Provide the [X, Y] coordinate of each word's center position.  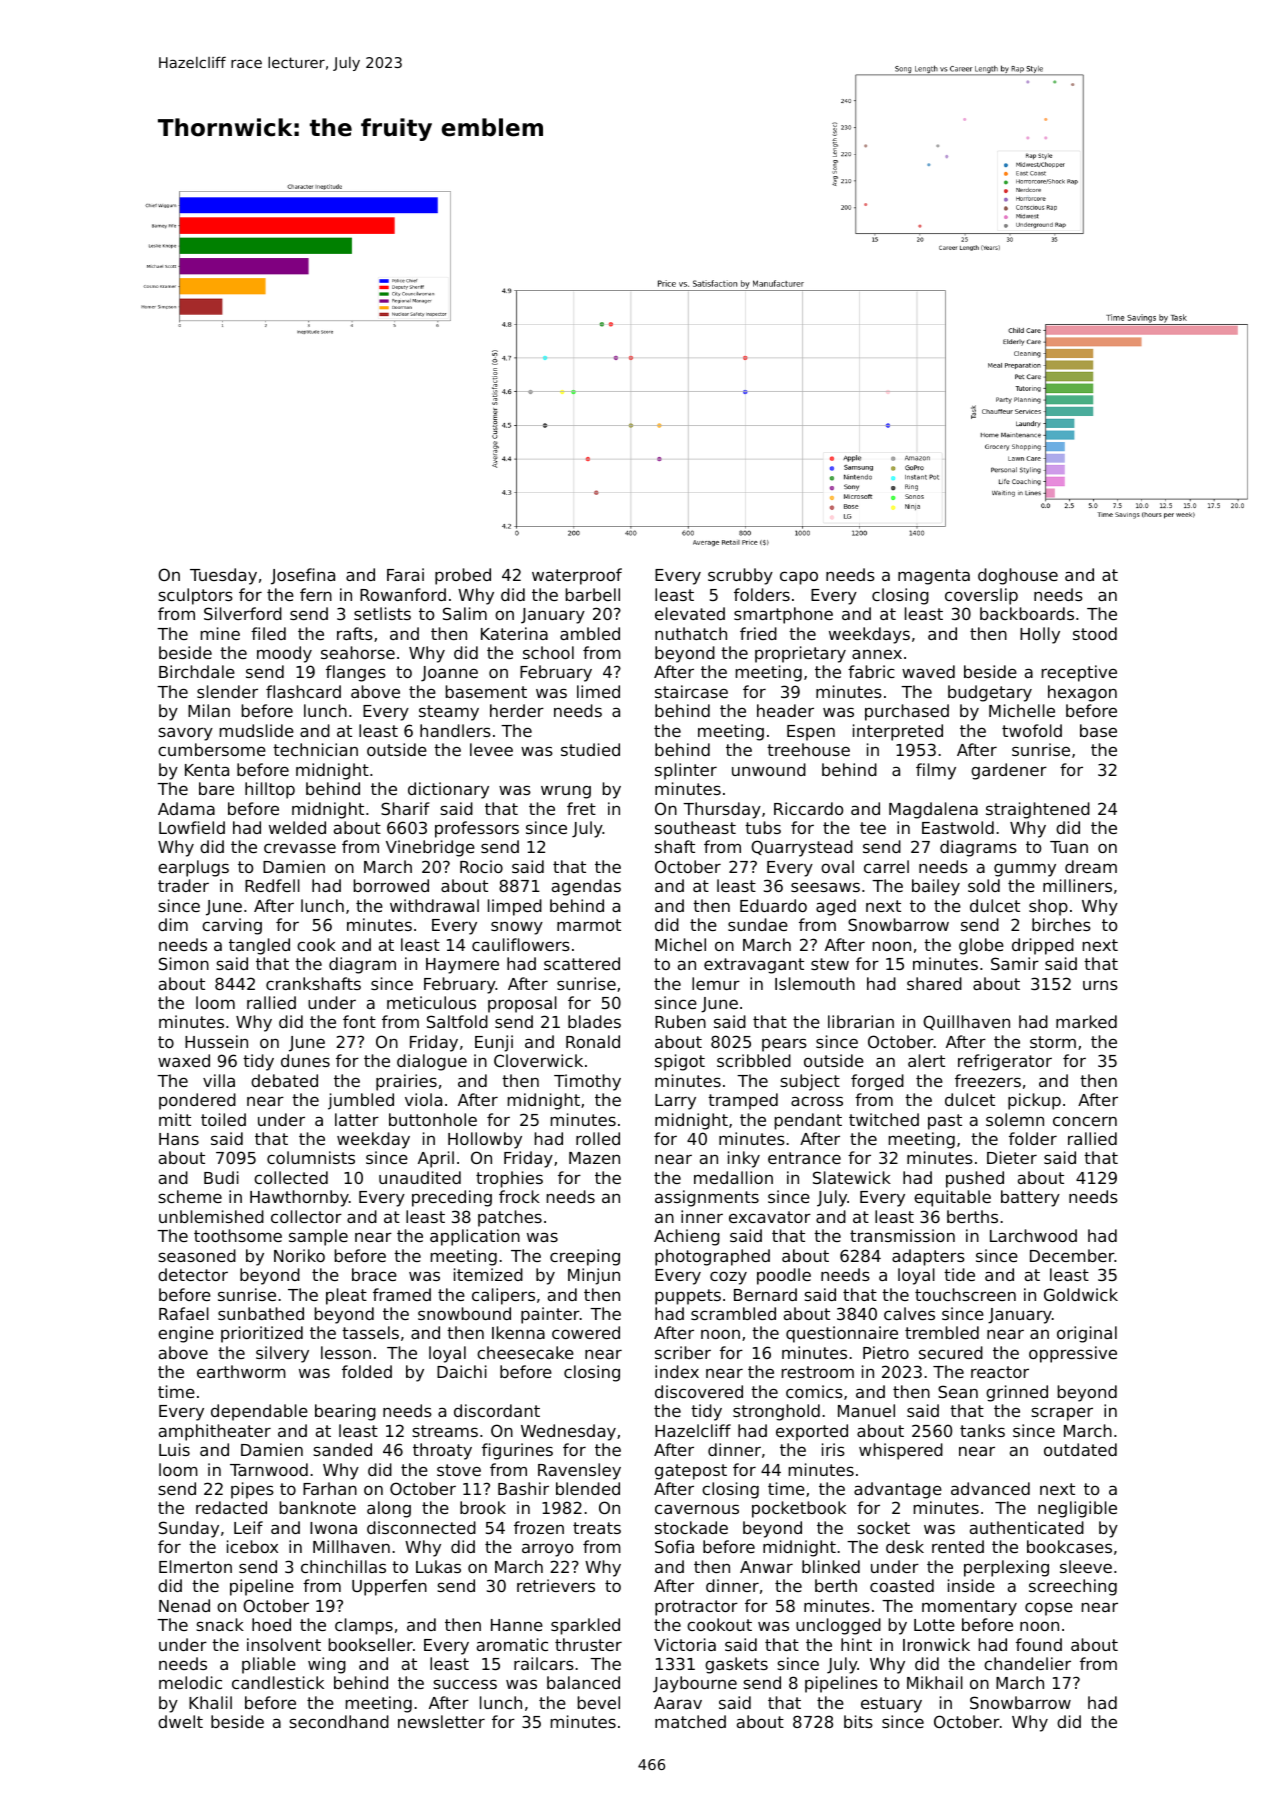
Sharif [405, 808]
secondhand [339, 1721]
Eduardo [773, 905]
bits [858, 1721]
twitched [884, 1119]
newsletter [441, 1721]
